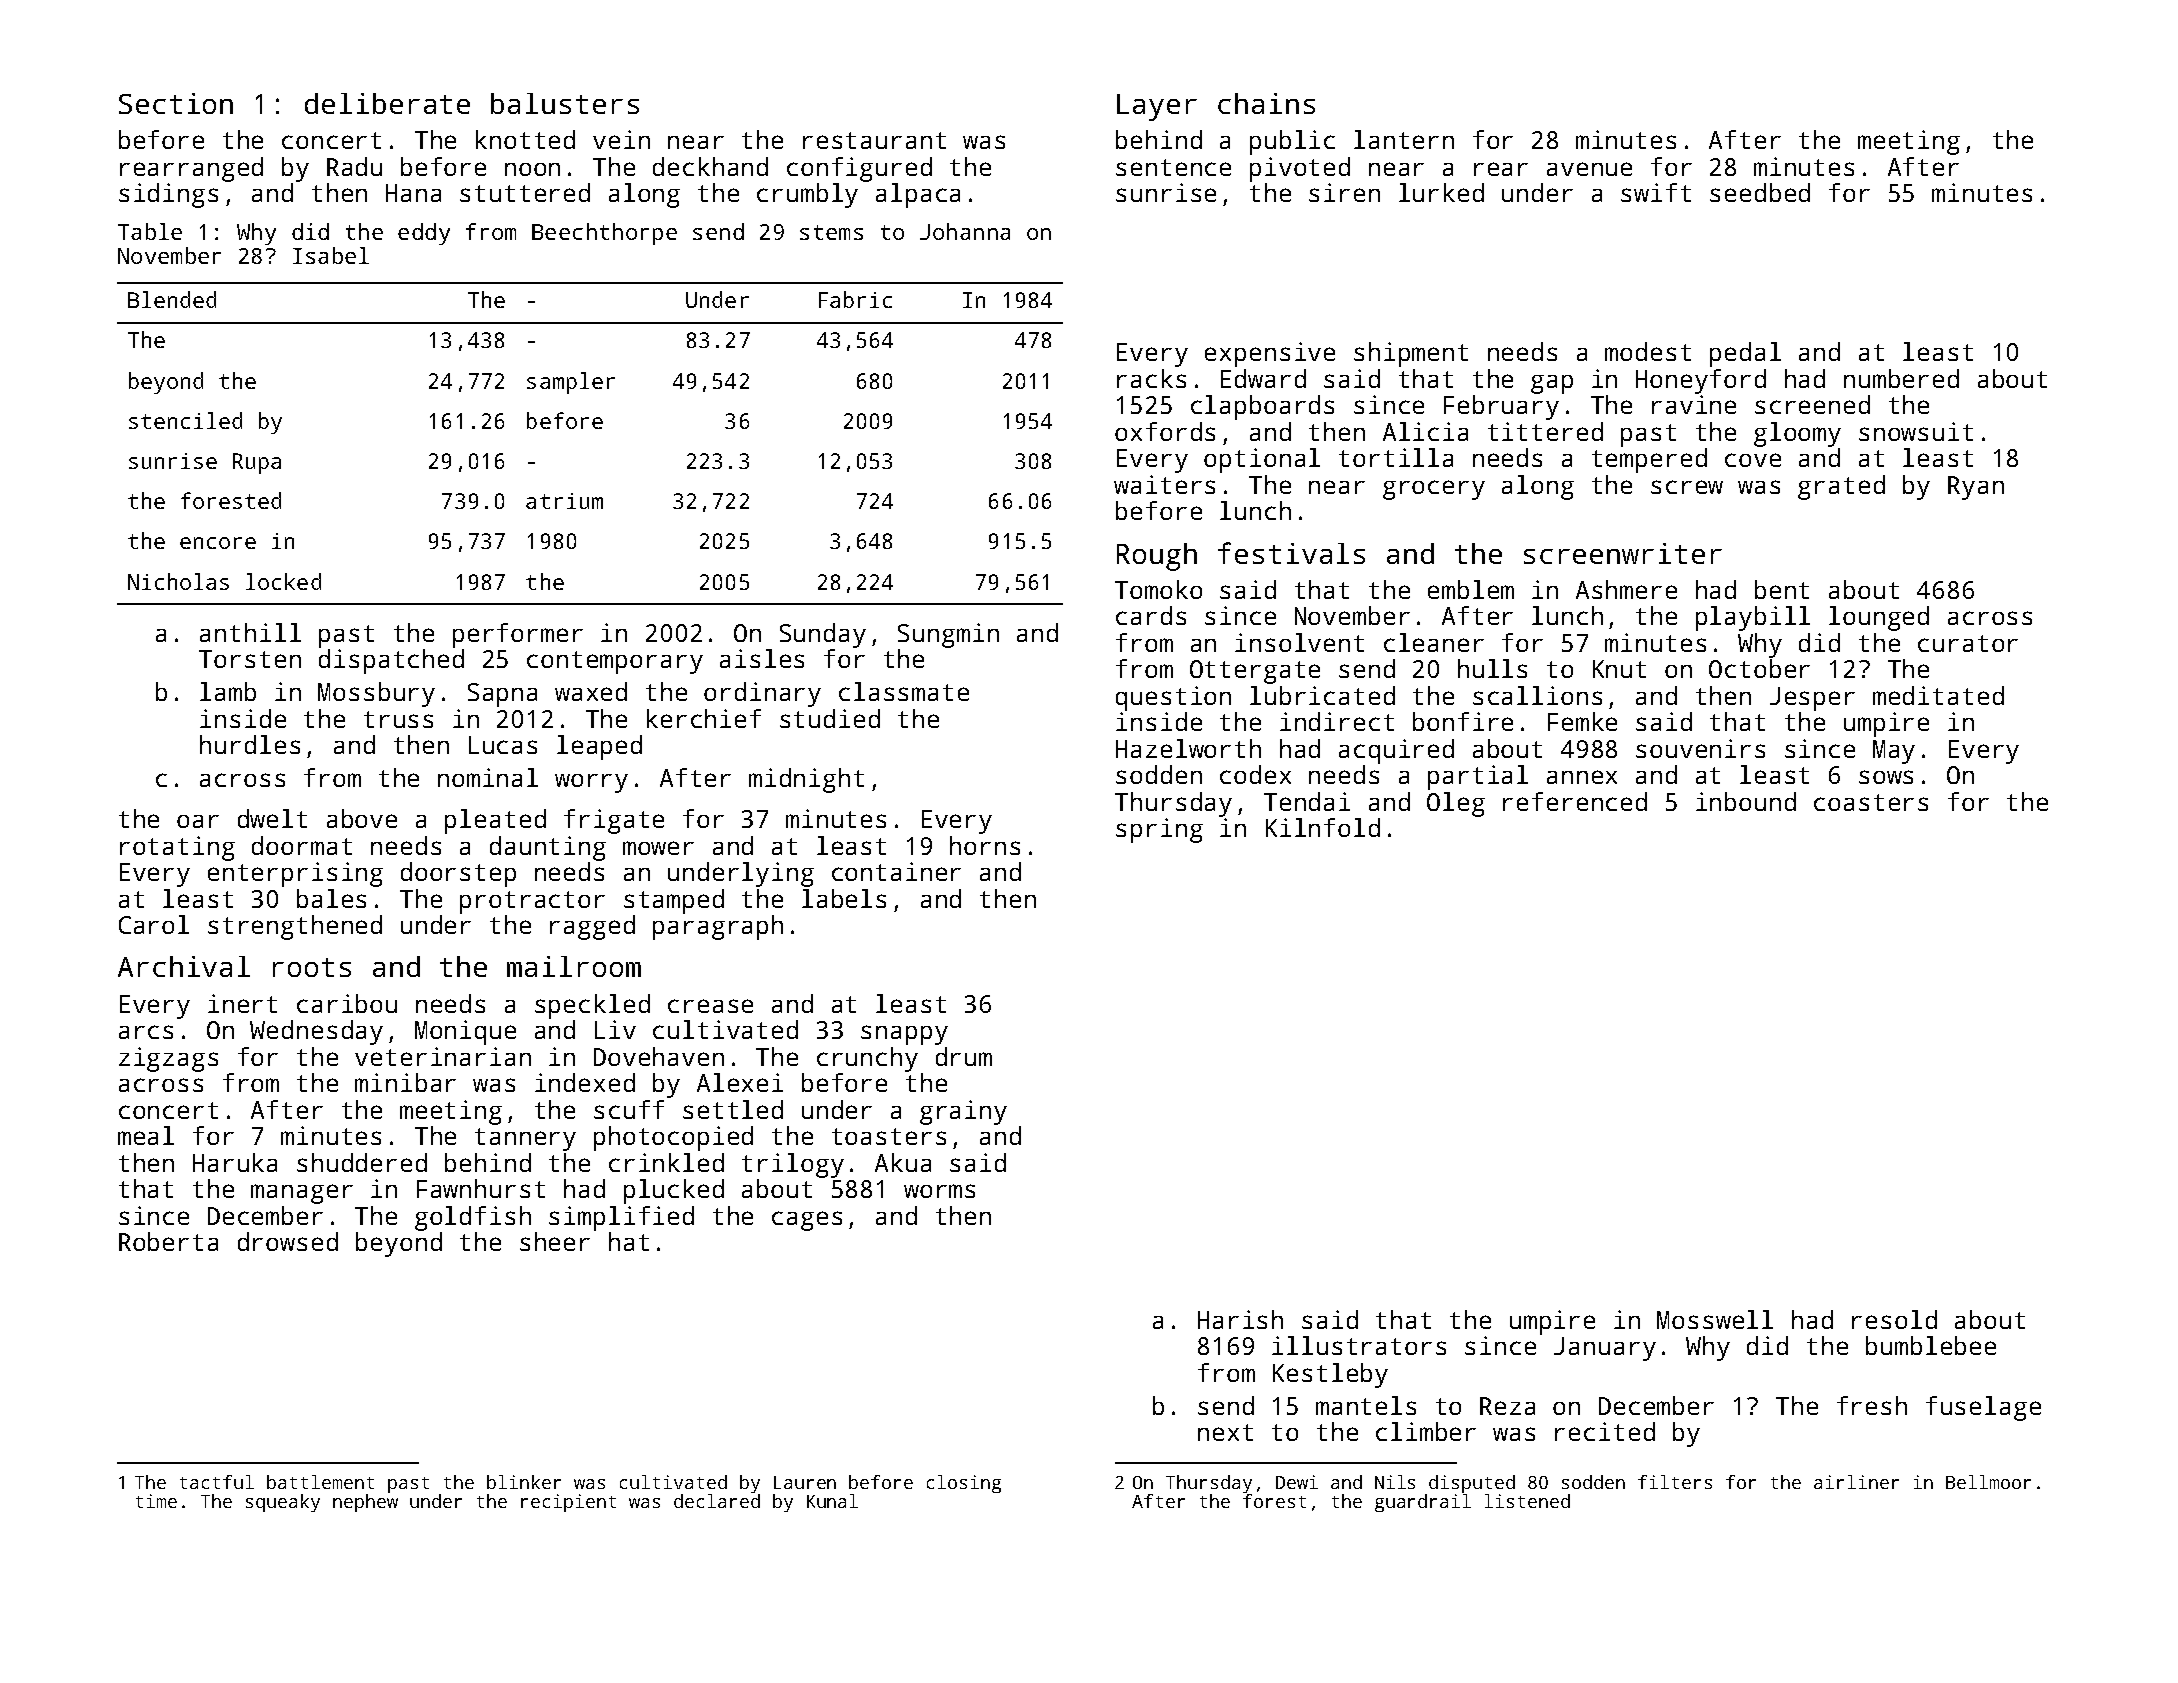 The width and height of the screenshot is (2178, 1683). What do you see at coordinates (178, 581) in the screenshot?
I see `Nicholas` at bounding box center [178, 581].
